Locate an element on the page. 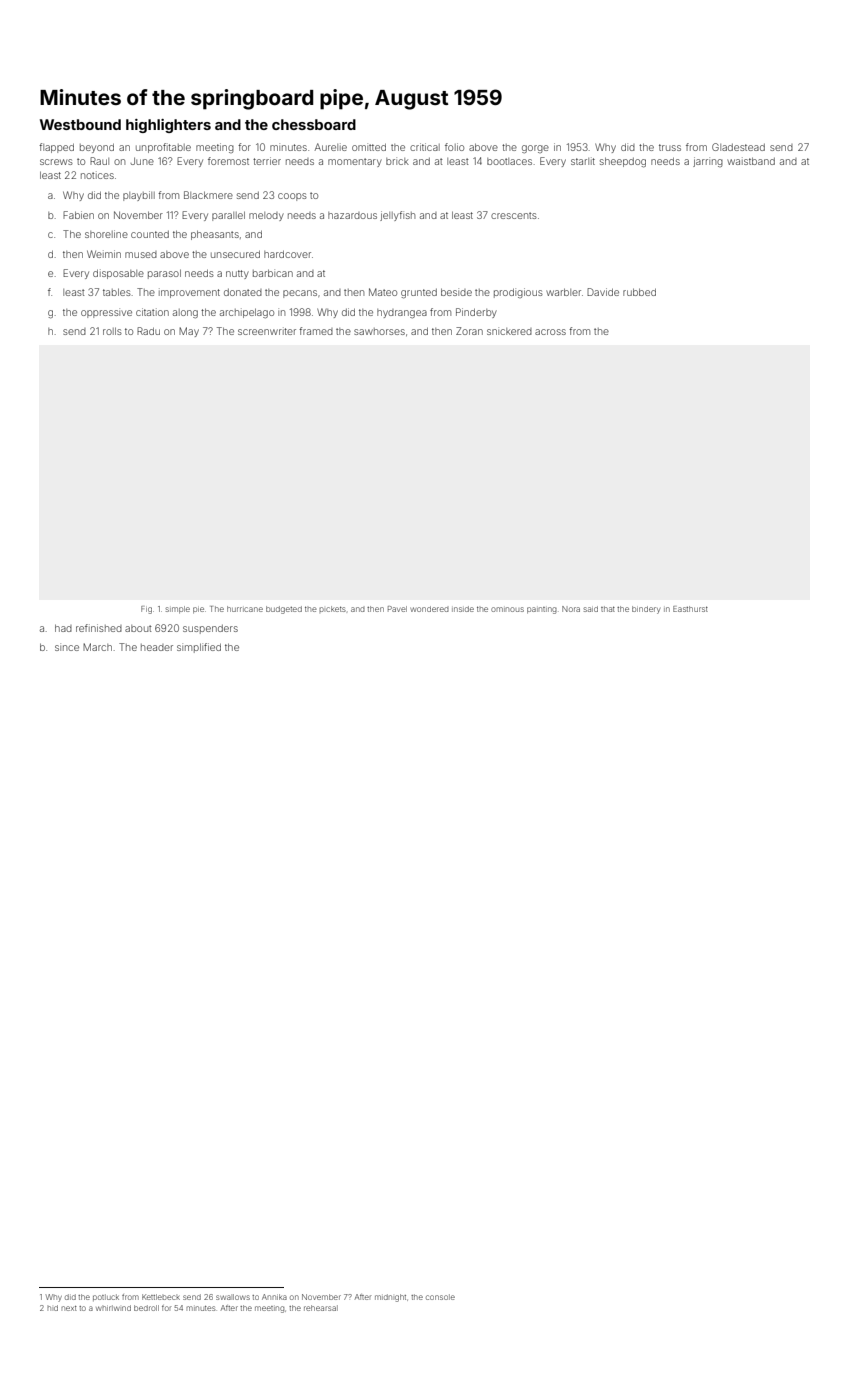 The height and width of the document is (1400, 849). simplified is located at coordinates (199, 648).
